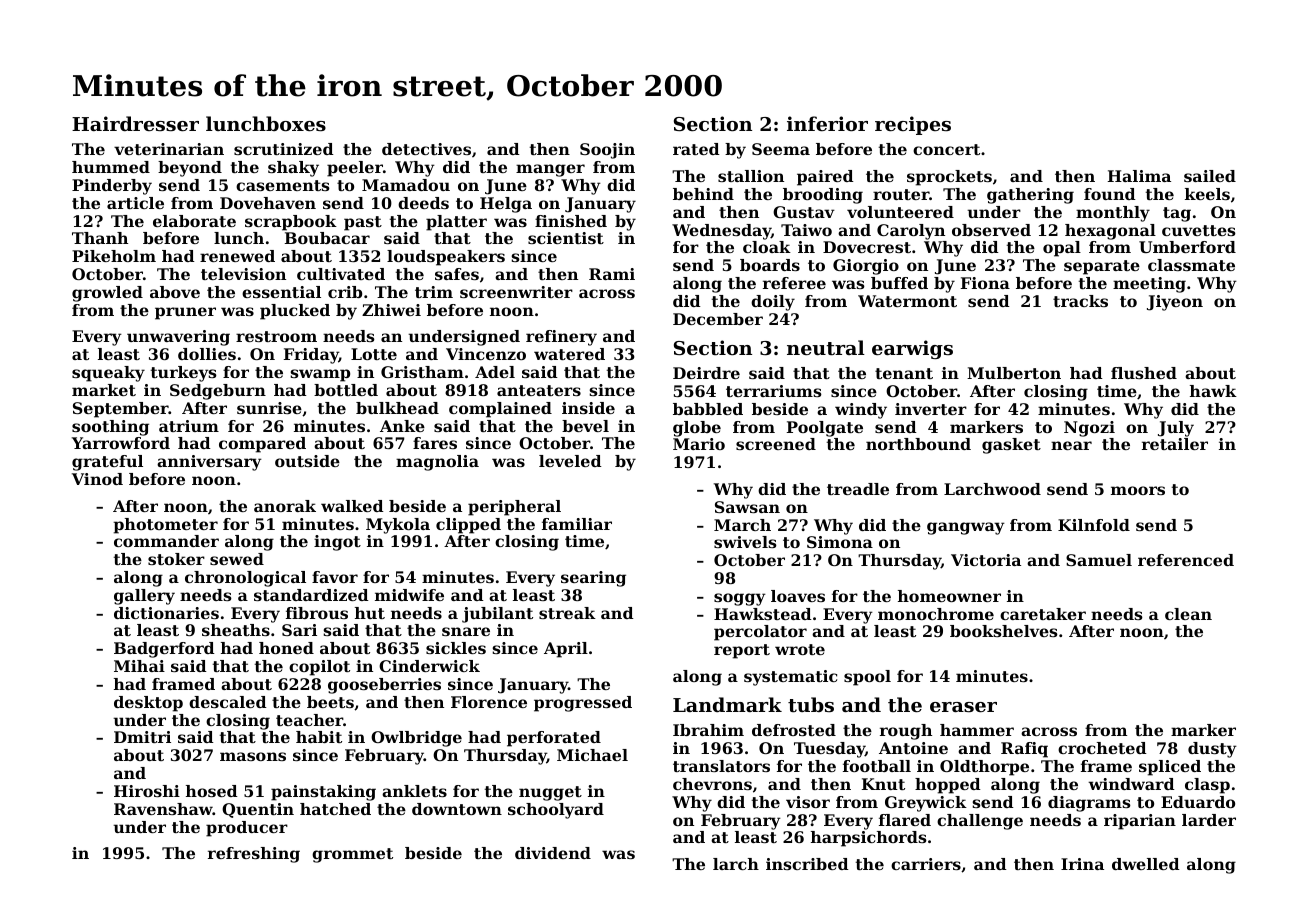 The image size is (1308, 924). What do you see at coordinates (185, 313) in the screenshot?
I see `pruner` at bounding box center [185, 313].
